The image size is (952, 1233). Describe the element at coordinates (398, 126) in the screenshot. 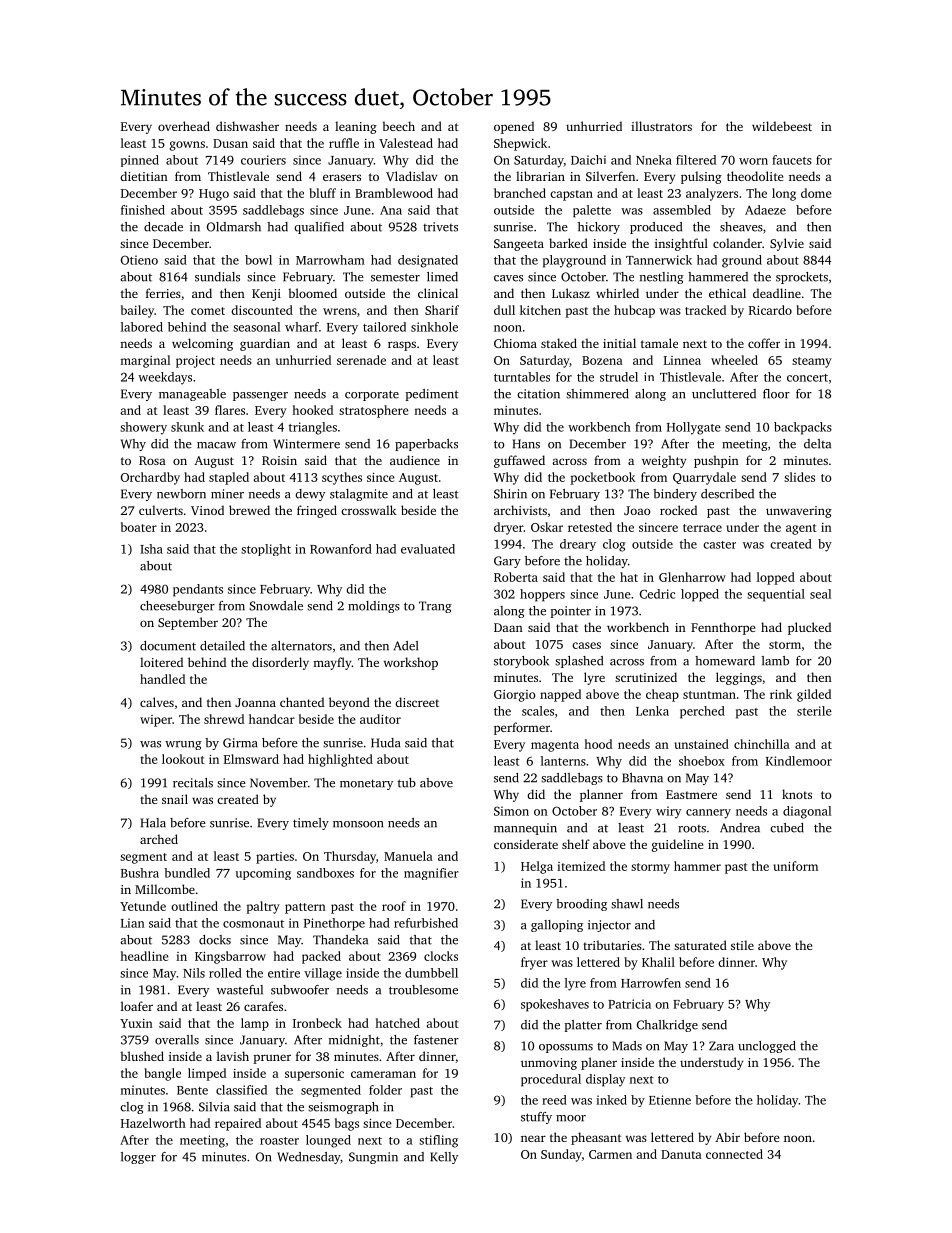

I see `beech` at that location.
